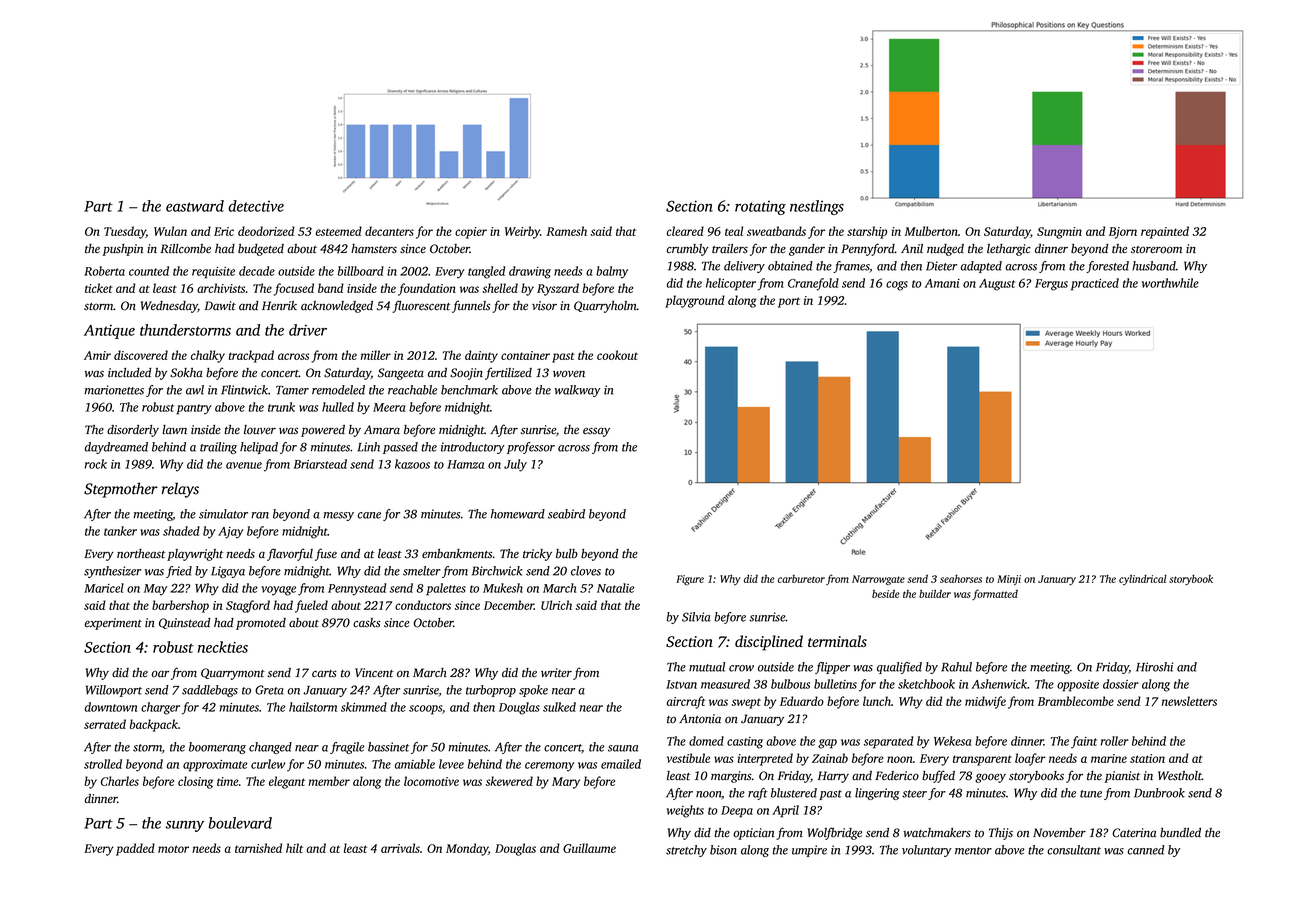  Describe the element at coordinates (294, 848) in the screenshot. I see `hilt` at that location.
